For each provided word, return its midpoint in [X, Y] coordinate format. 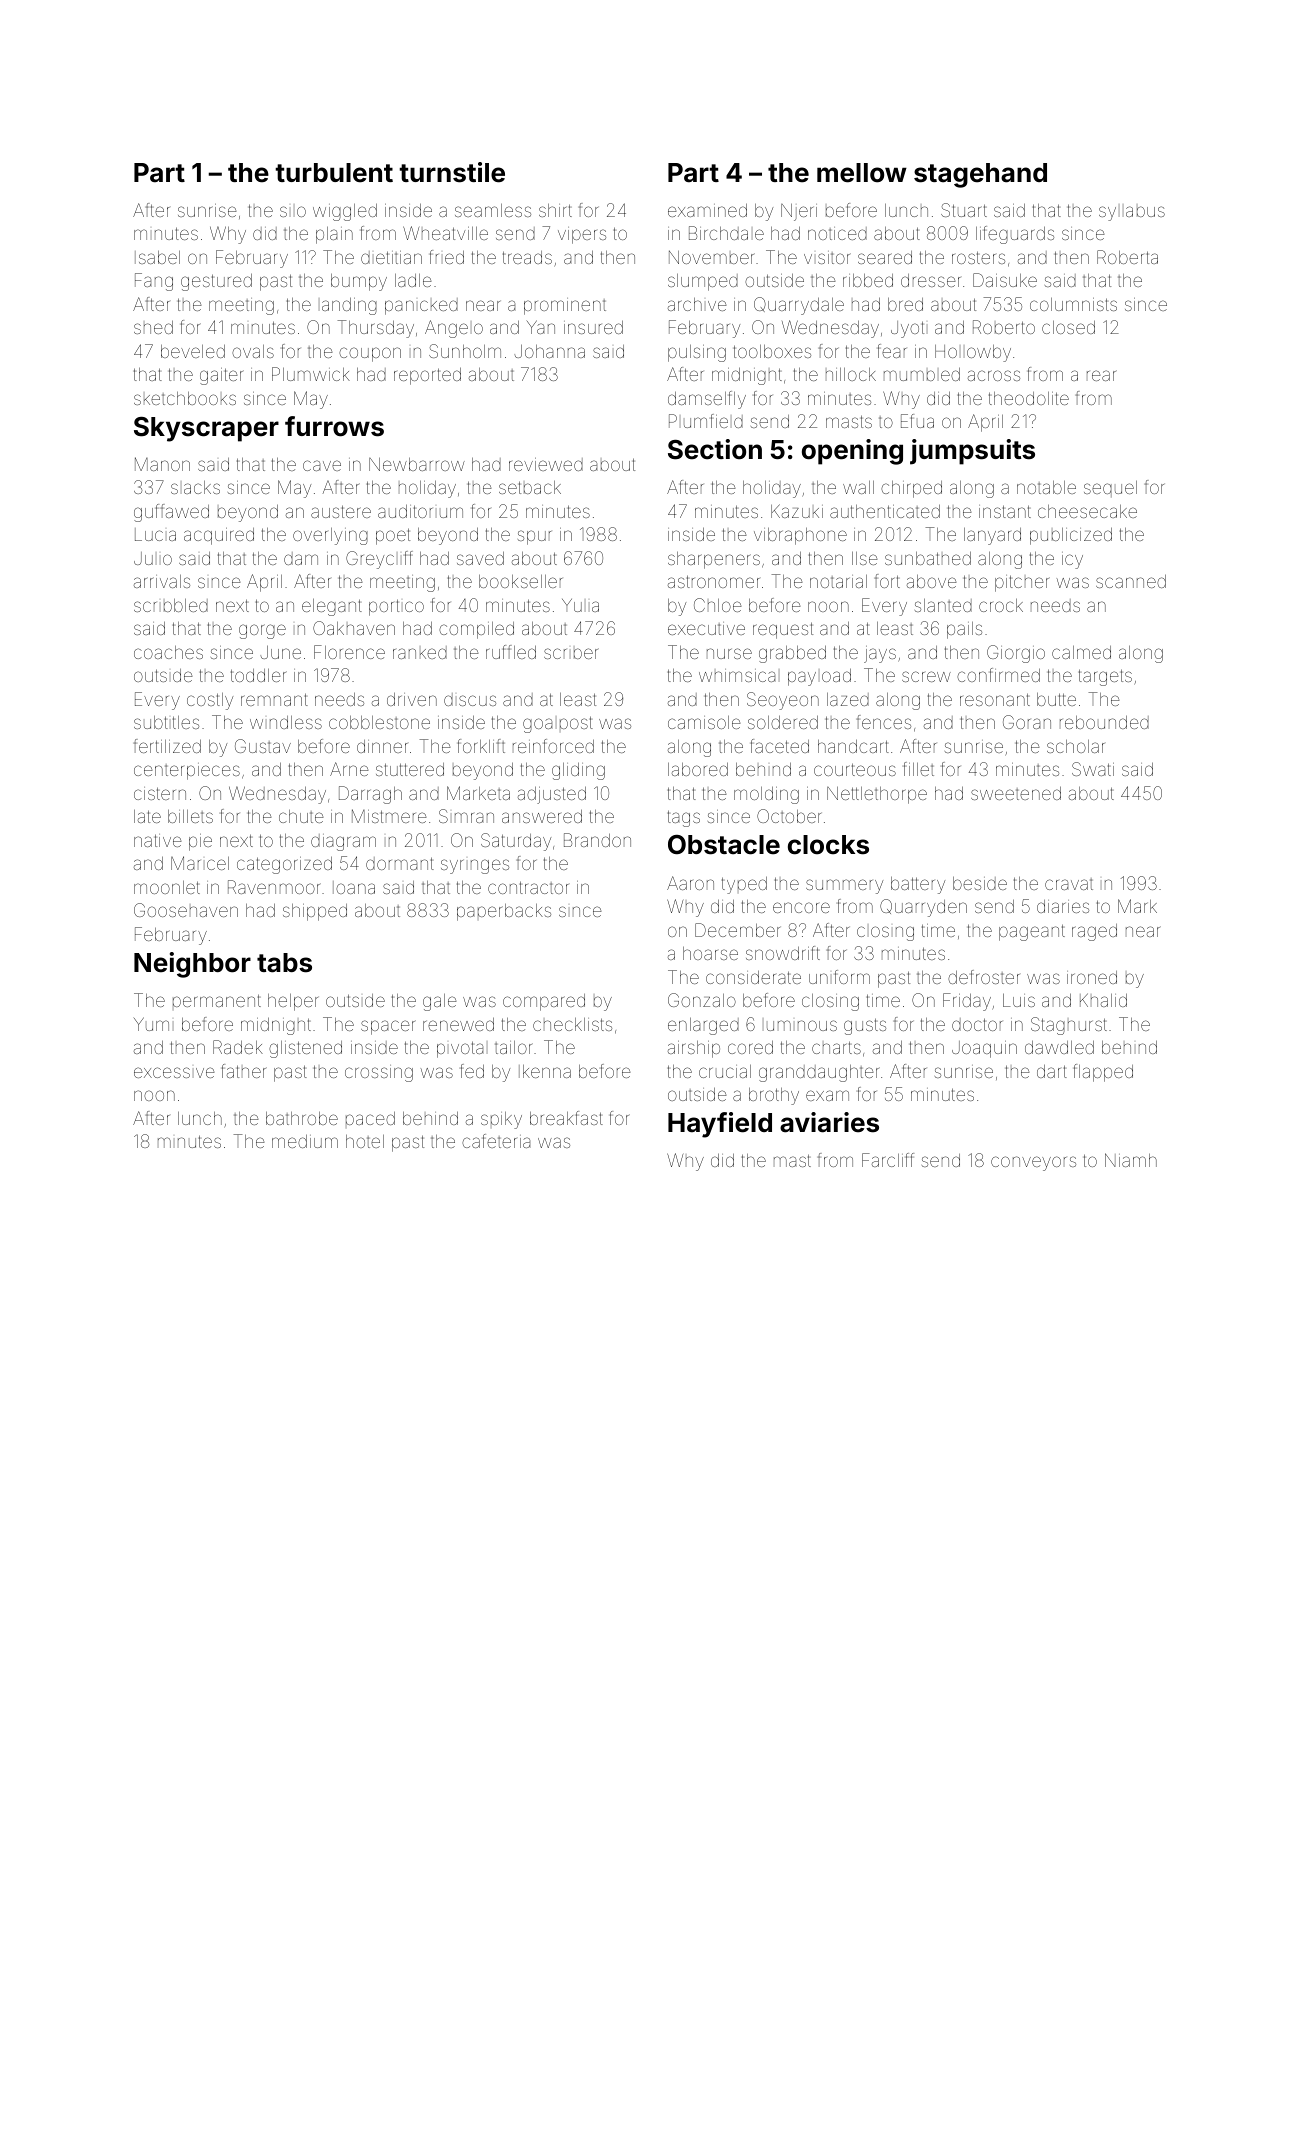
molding [766, 795]
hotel [365, 1141]
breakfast [566, 1118]
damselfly [707, 400]
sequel [1110, 489]
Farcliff [888, 1160]
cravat [1069, 884]
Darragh [370, 795]
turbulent [334, 173]
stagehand [980, 175]
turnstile [452, 172]
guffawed [171, 513]
